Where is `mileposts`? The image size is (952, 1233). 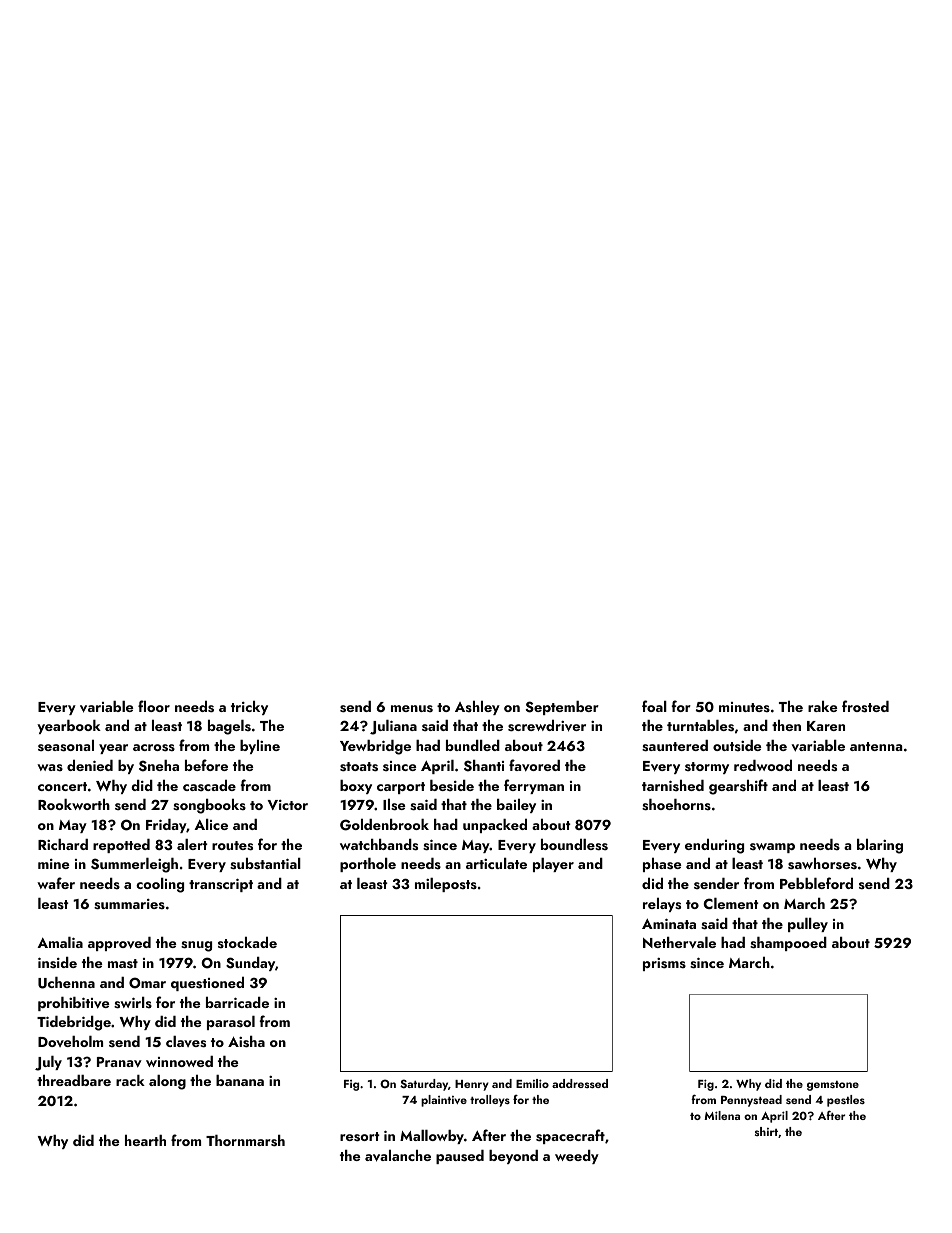
mileposts is located at coordinates (446, 885).
